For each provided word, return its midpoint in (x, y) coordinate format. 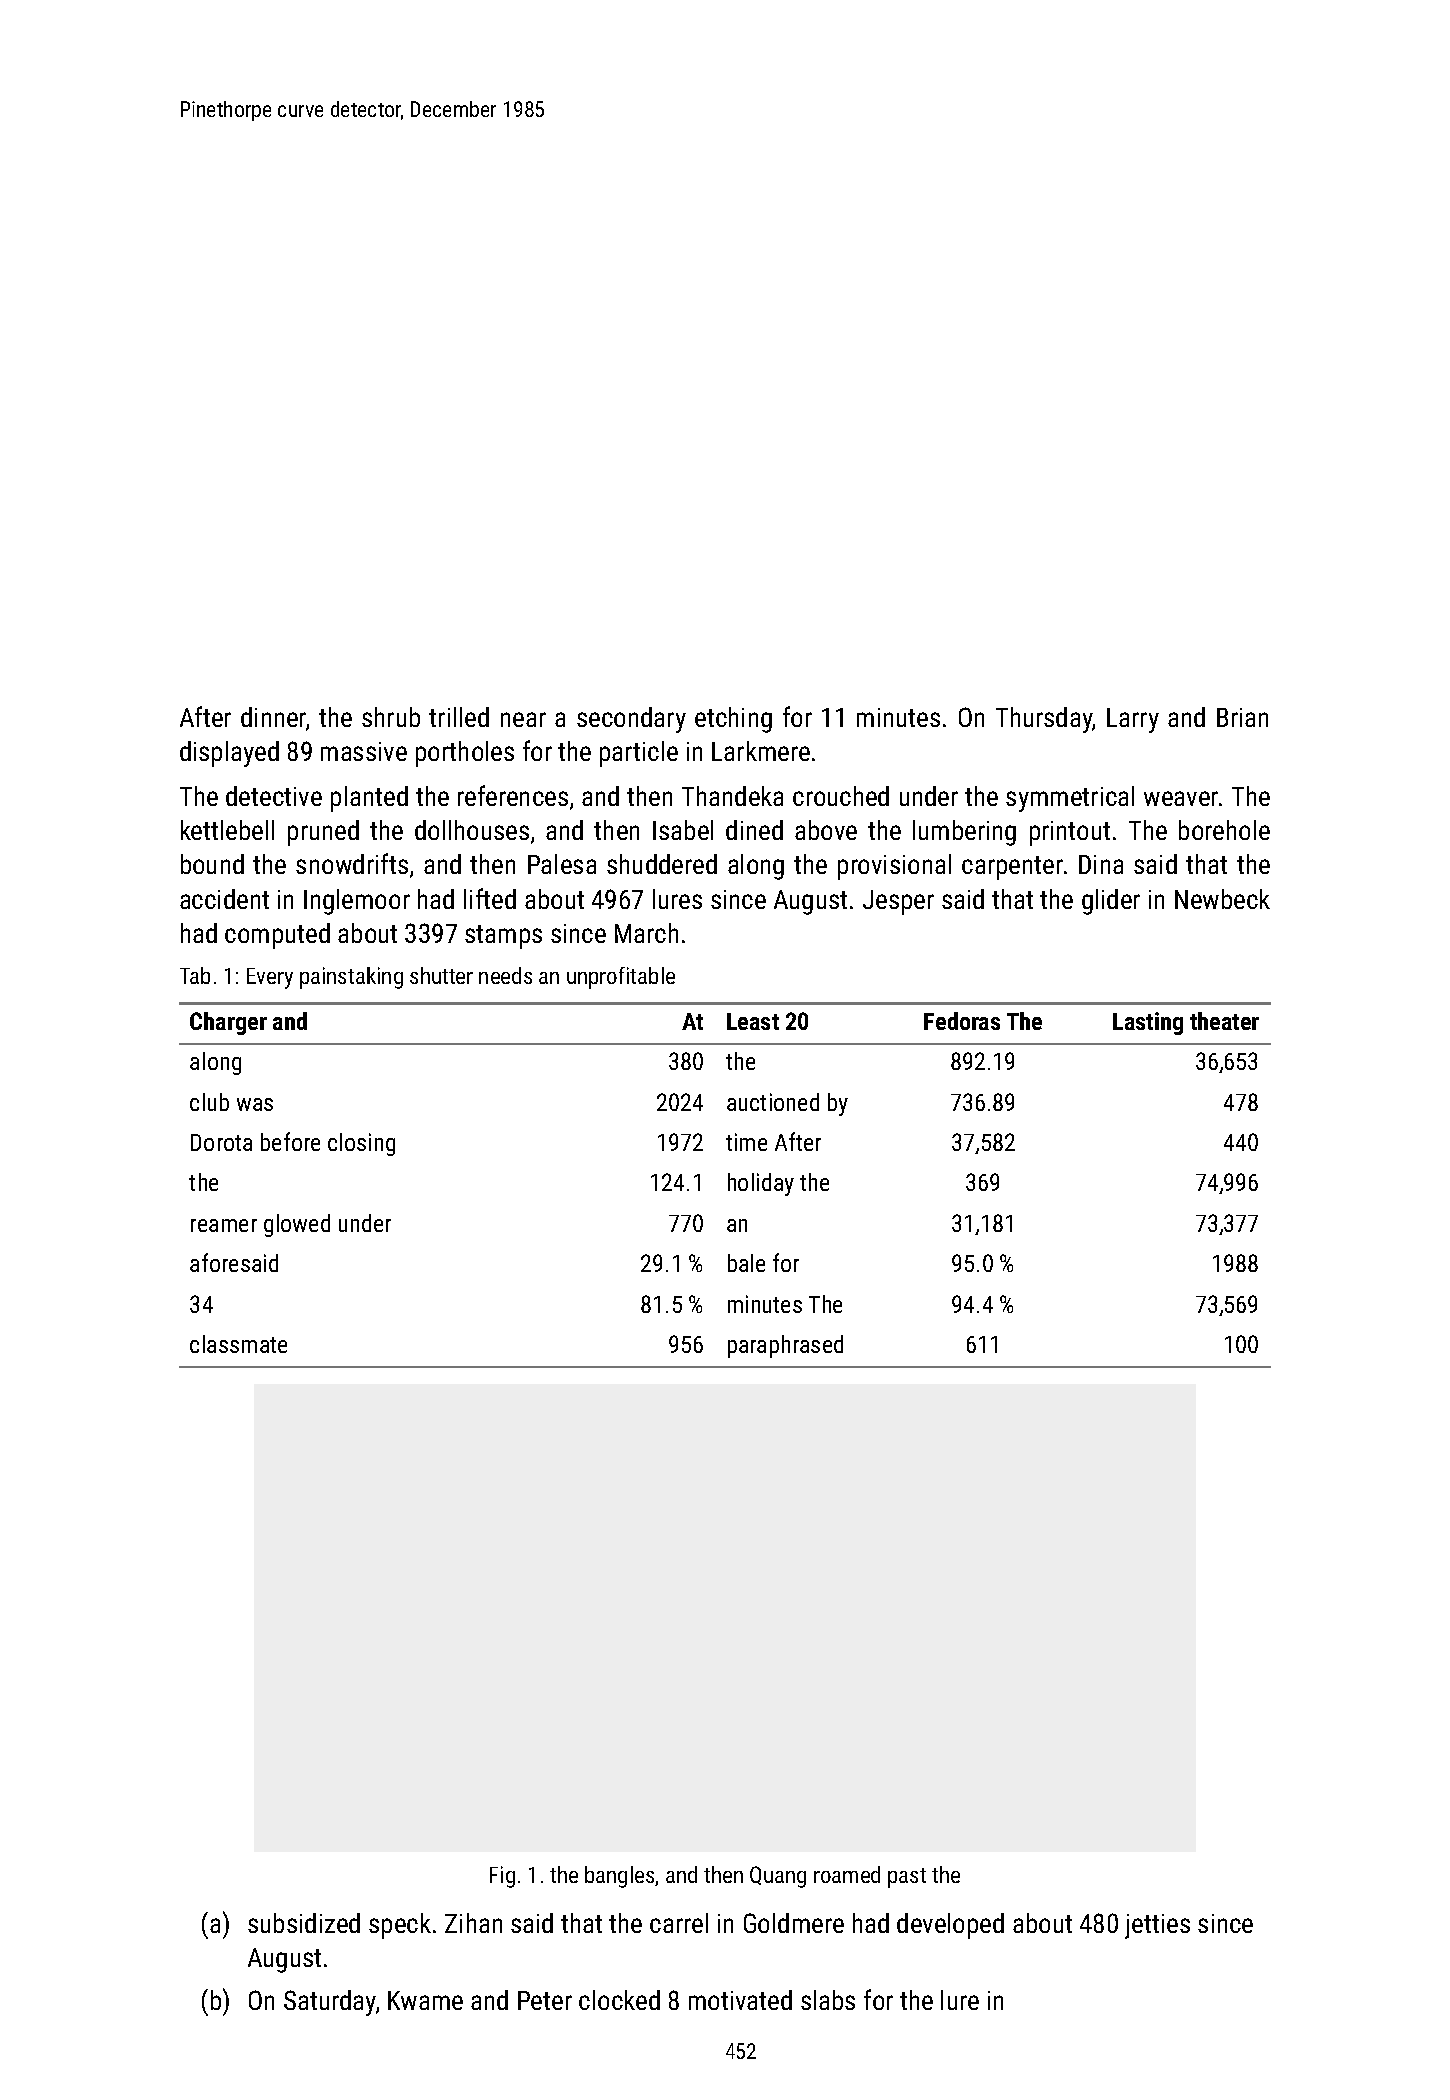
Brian (1242, 717)
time (746, 1142)
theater (1224, 1021)
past (907, 1878)
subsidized (304, 1923)
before (290, 1141)
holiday (761, 1184)
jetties (1157, 1926)
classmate (238, 1344)
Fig (502, 1877)
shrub (391, 717)
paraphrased (785, 1346)
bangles (620, 1877)
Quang (778, 1877)
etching (733, 720)
